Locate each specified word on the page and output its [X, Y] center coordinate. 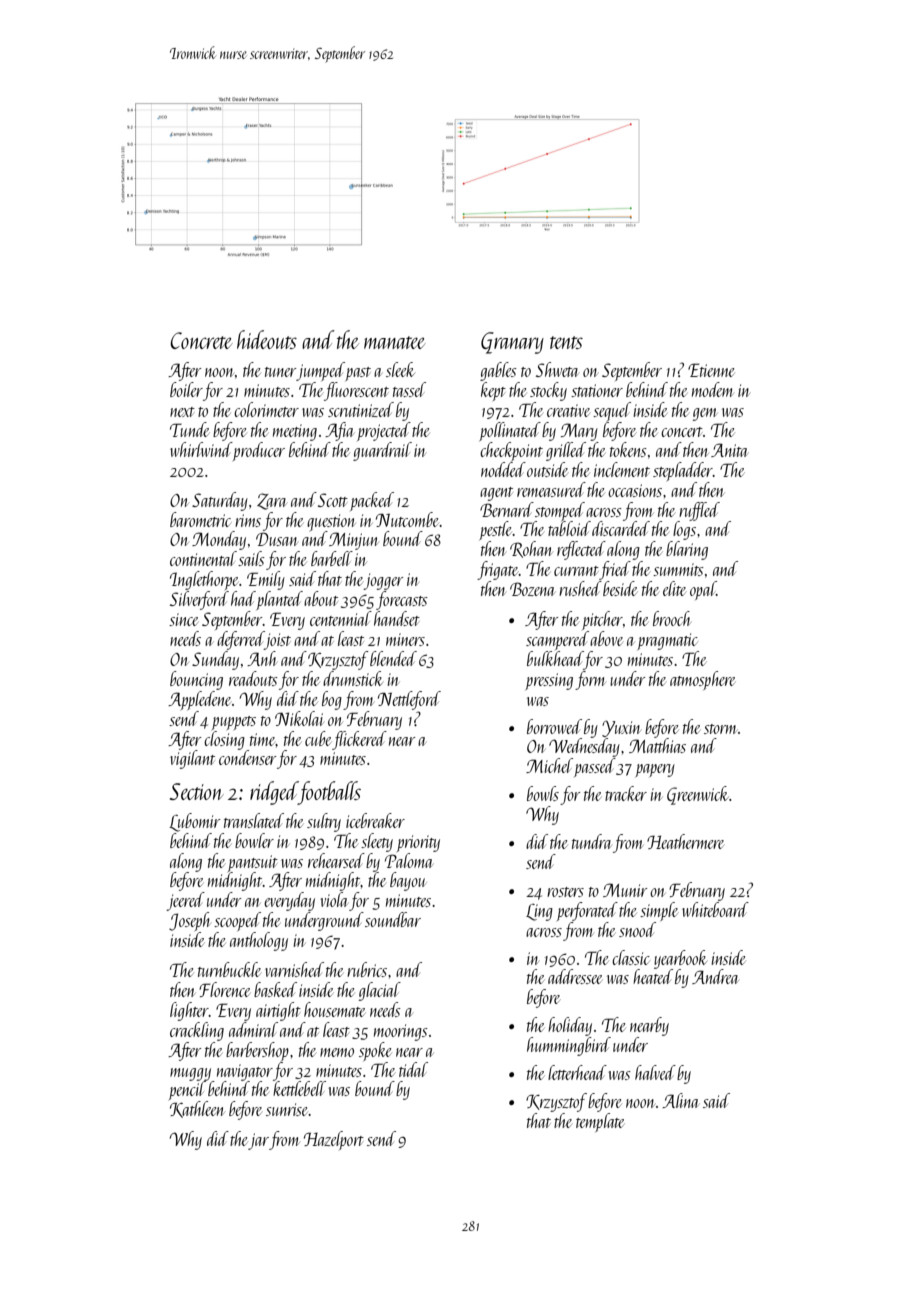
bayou [408, 881]
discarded [621, 528]
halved [655, 1072]
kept [493, 391]
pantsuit [253, 863]
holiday [570, 1026]
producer [258, 451]
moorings [401, 1032]
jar [259, 1141]
